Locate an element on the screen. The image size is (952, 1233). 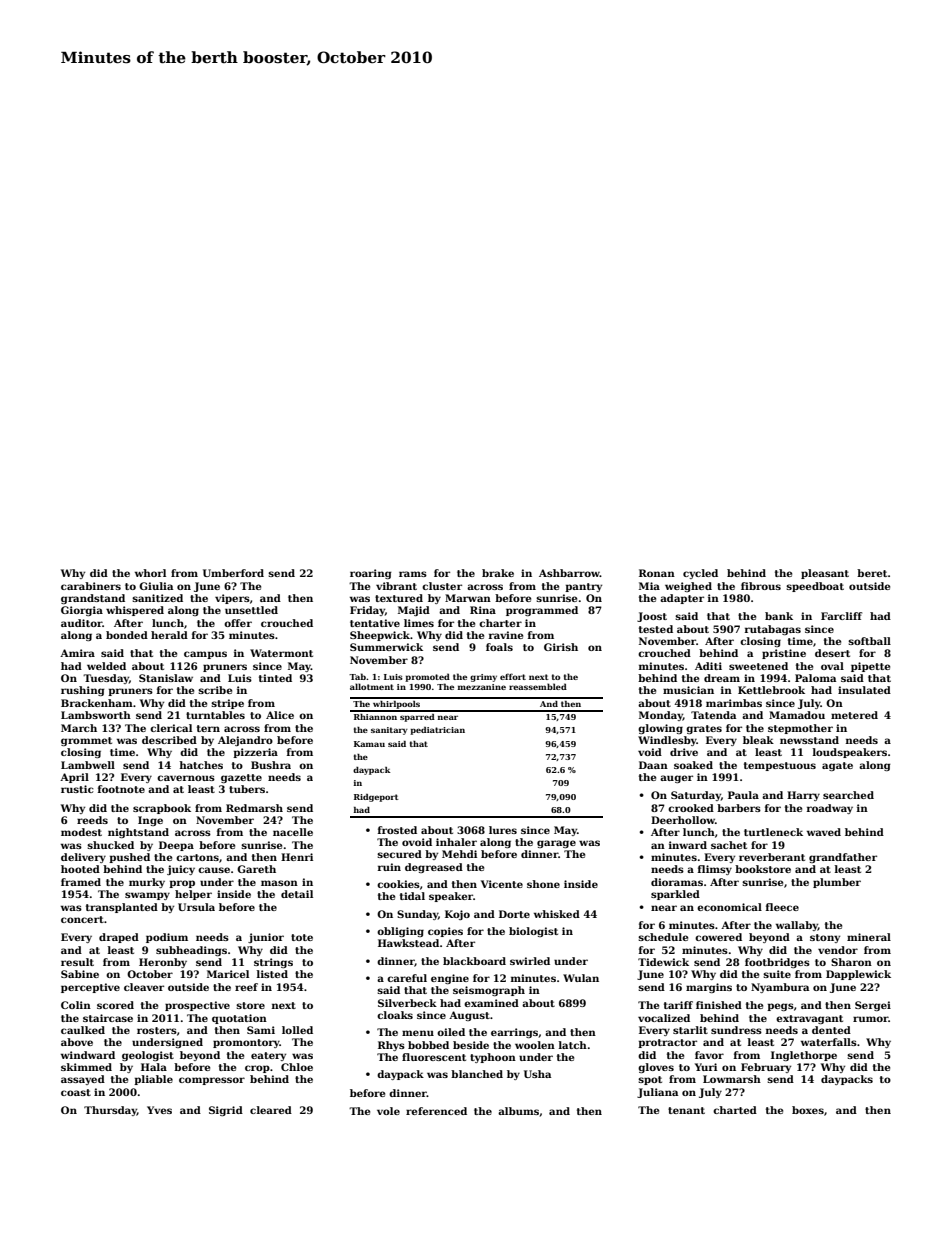
cleared is located at coordinates (271, 1110).
